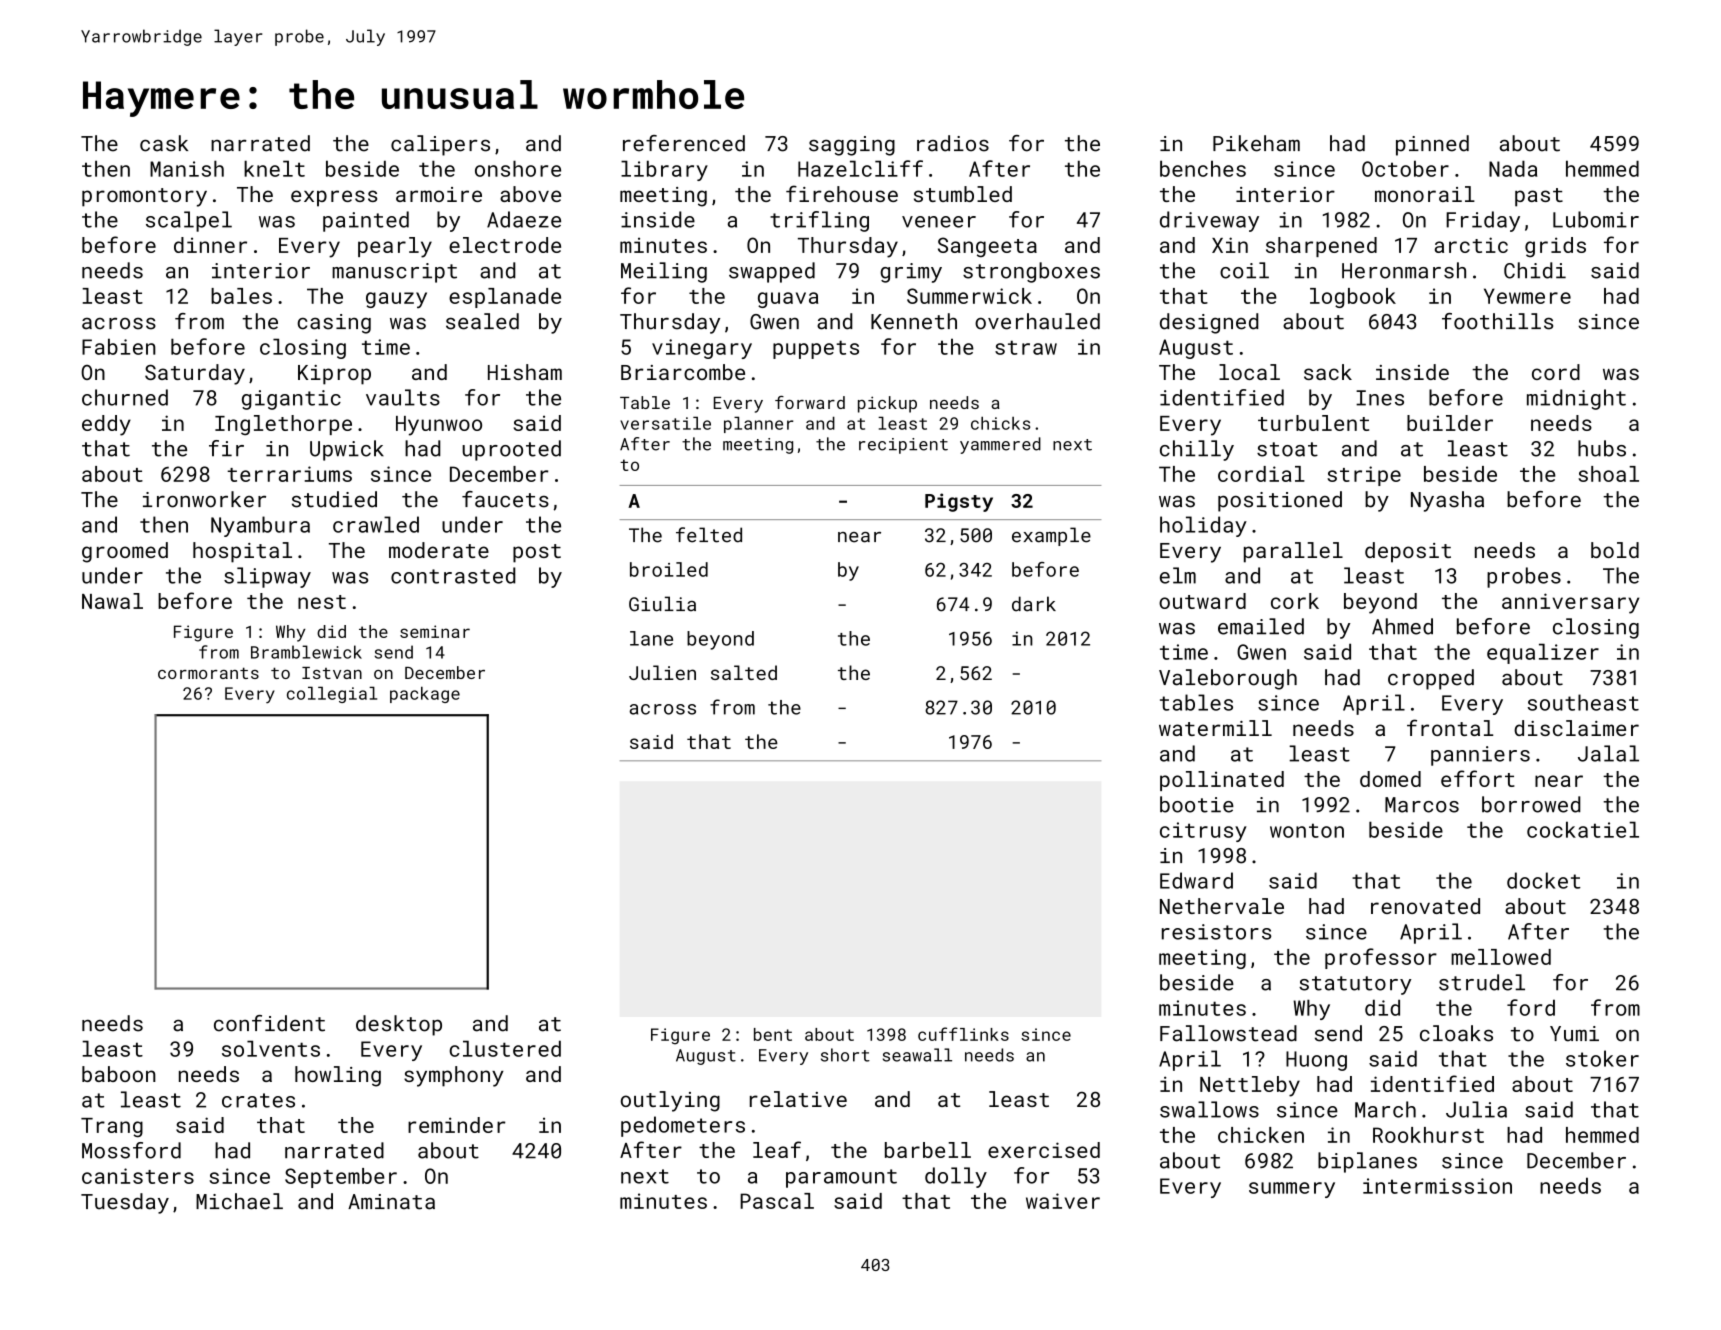 The height and width of the screenshot is (1330, 1721). I want to click on desktop, so click(399, 1025).
